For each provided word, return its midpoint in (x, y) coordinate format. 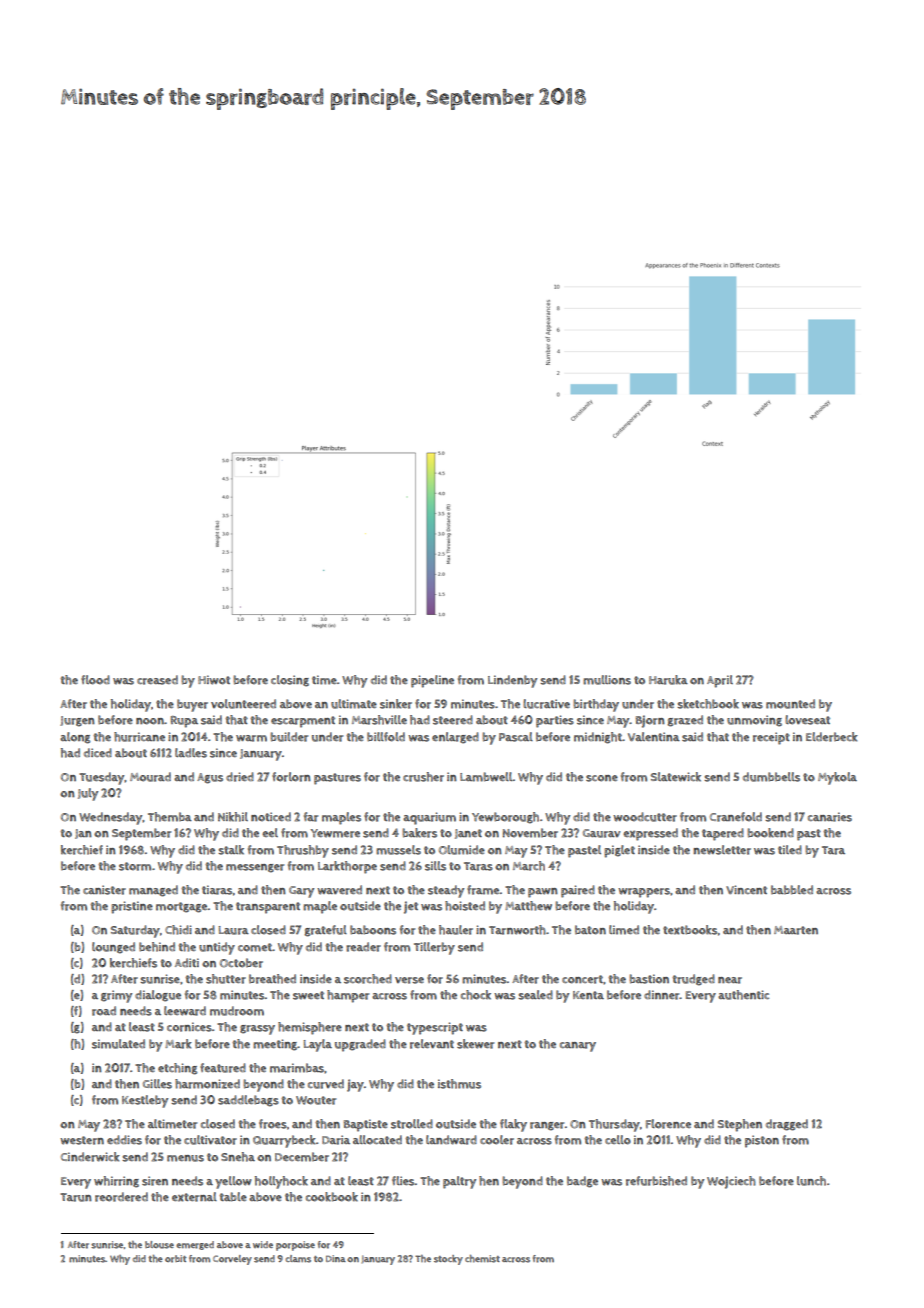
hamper (348, 996)
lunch (811, 1181)
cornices (189, 1027)
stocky (448, 1260)
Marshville (379, 720)
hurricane (139, 737)
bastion (649, 979)
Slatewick (676, 777)
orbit (175, 1259)
